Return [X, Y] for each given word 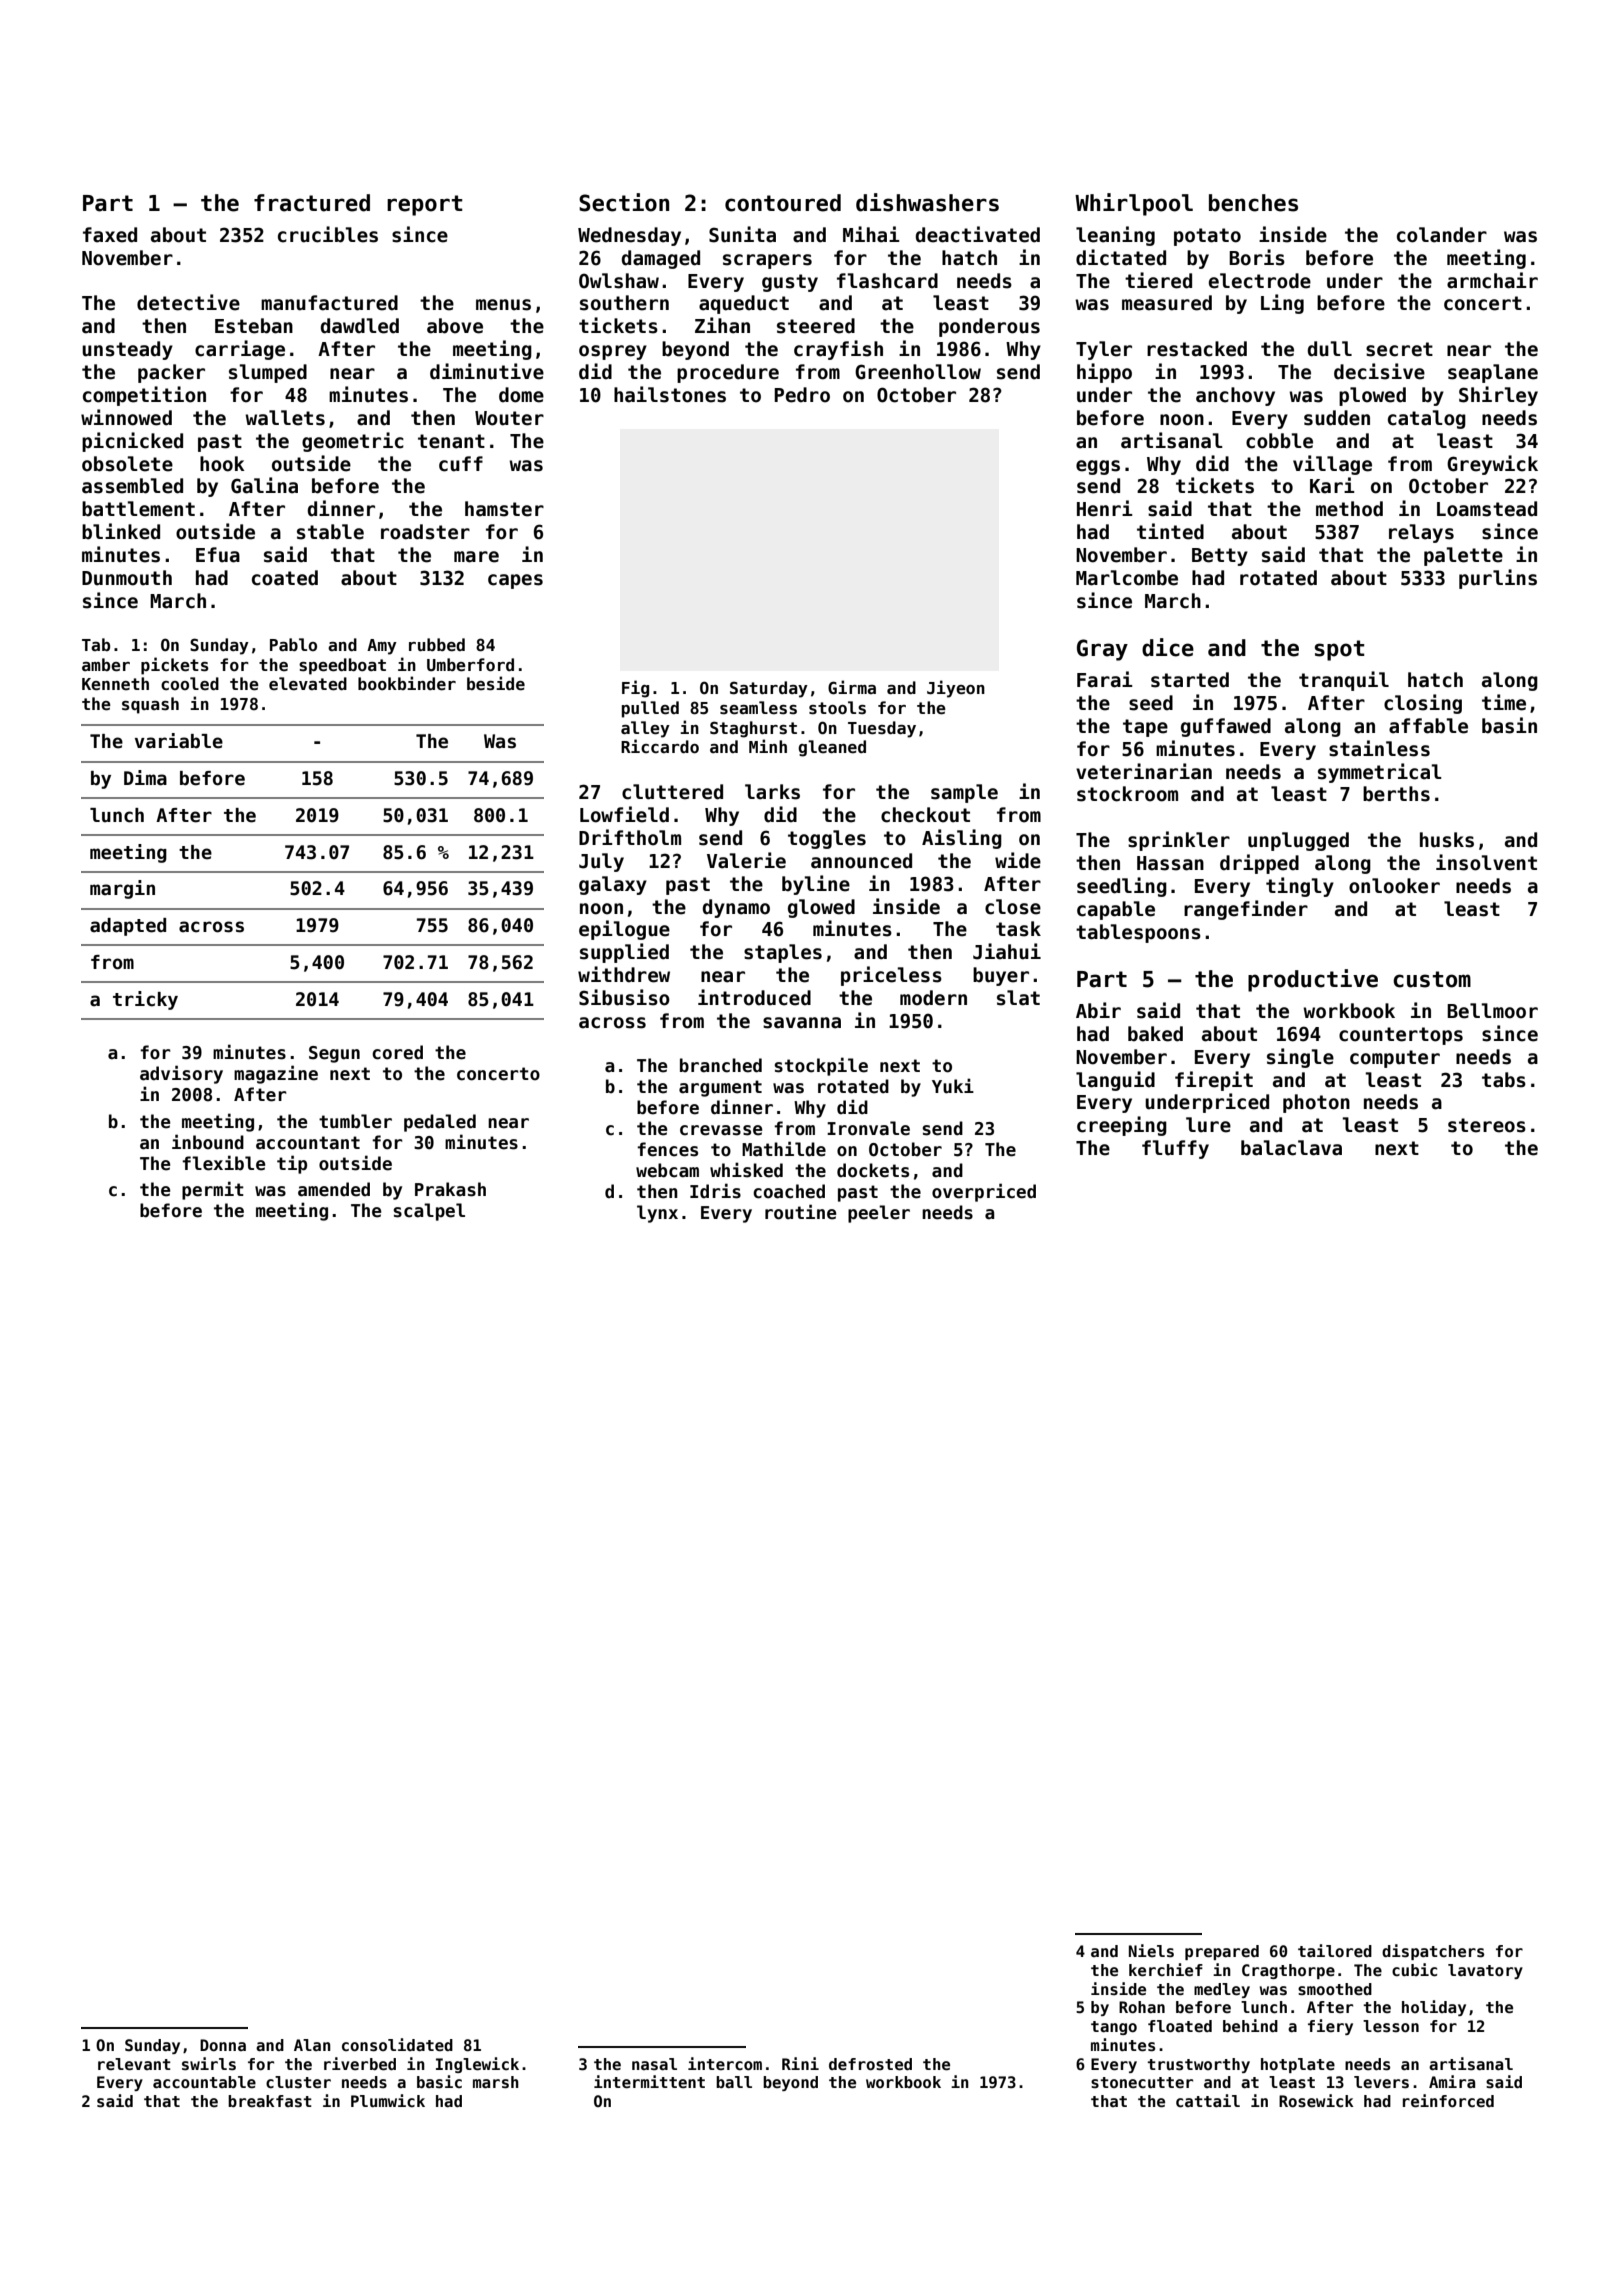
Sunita [742, 234]
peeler [879, 1214]
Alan [312, 2045]
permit [213, 1190]
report [425, 205]
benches [1253, 203]
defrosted [870, 2064]
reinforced [1448, 2101]
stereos [1487, 1125]
